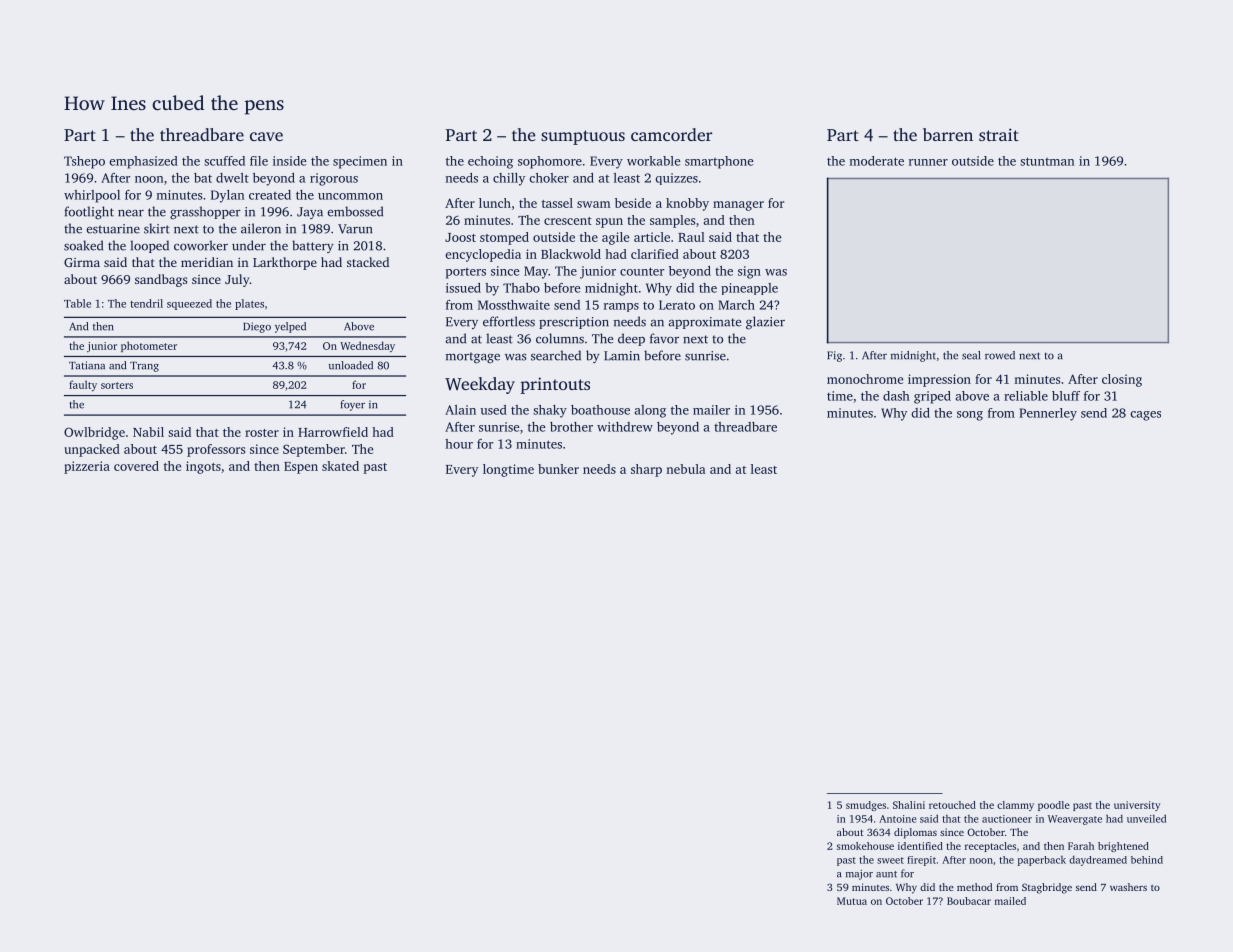 Image resolution: width=1233 pixels, height=952 pixels. Describe the element at coordinates (1015, 806) in the document. I see `clammy` at that location.
